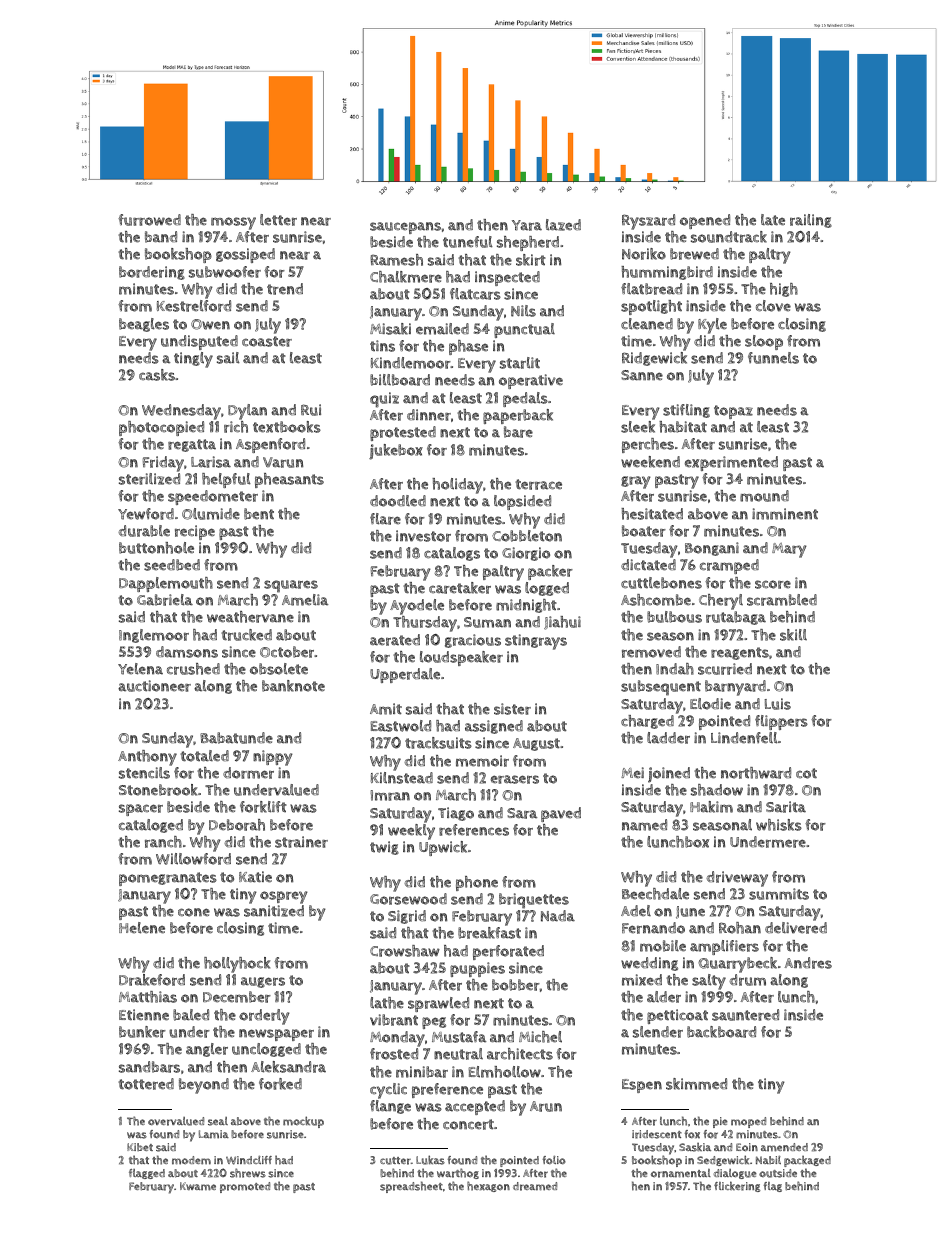 Image resolution: width=952 pixels, height=1233 pixels. I want to click on holiday, so click(457, 486).
